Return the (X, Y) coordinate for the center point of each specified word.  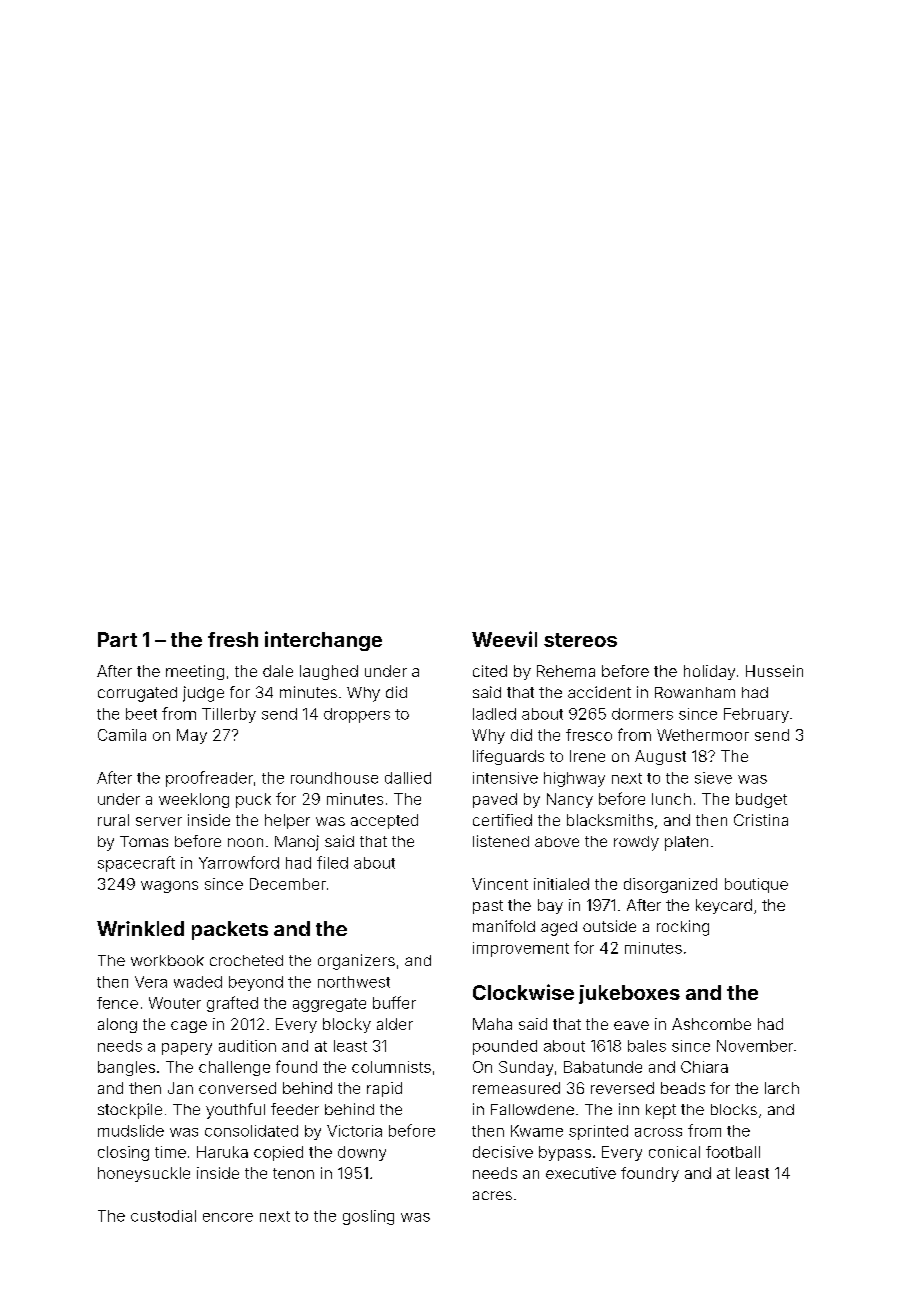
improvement (521, 949)
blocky (347, 1025)
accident (599, 692)
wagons (169, 887)
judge (203, 694)
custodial (163, 1216)
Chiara (704, 1067)
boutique (756, 885)
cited (490, 671)
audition (247, 1046)
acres (492, 1195)
